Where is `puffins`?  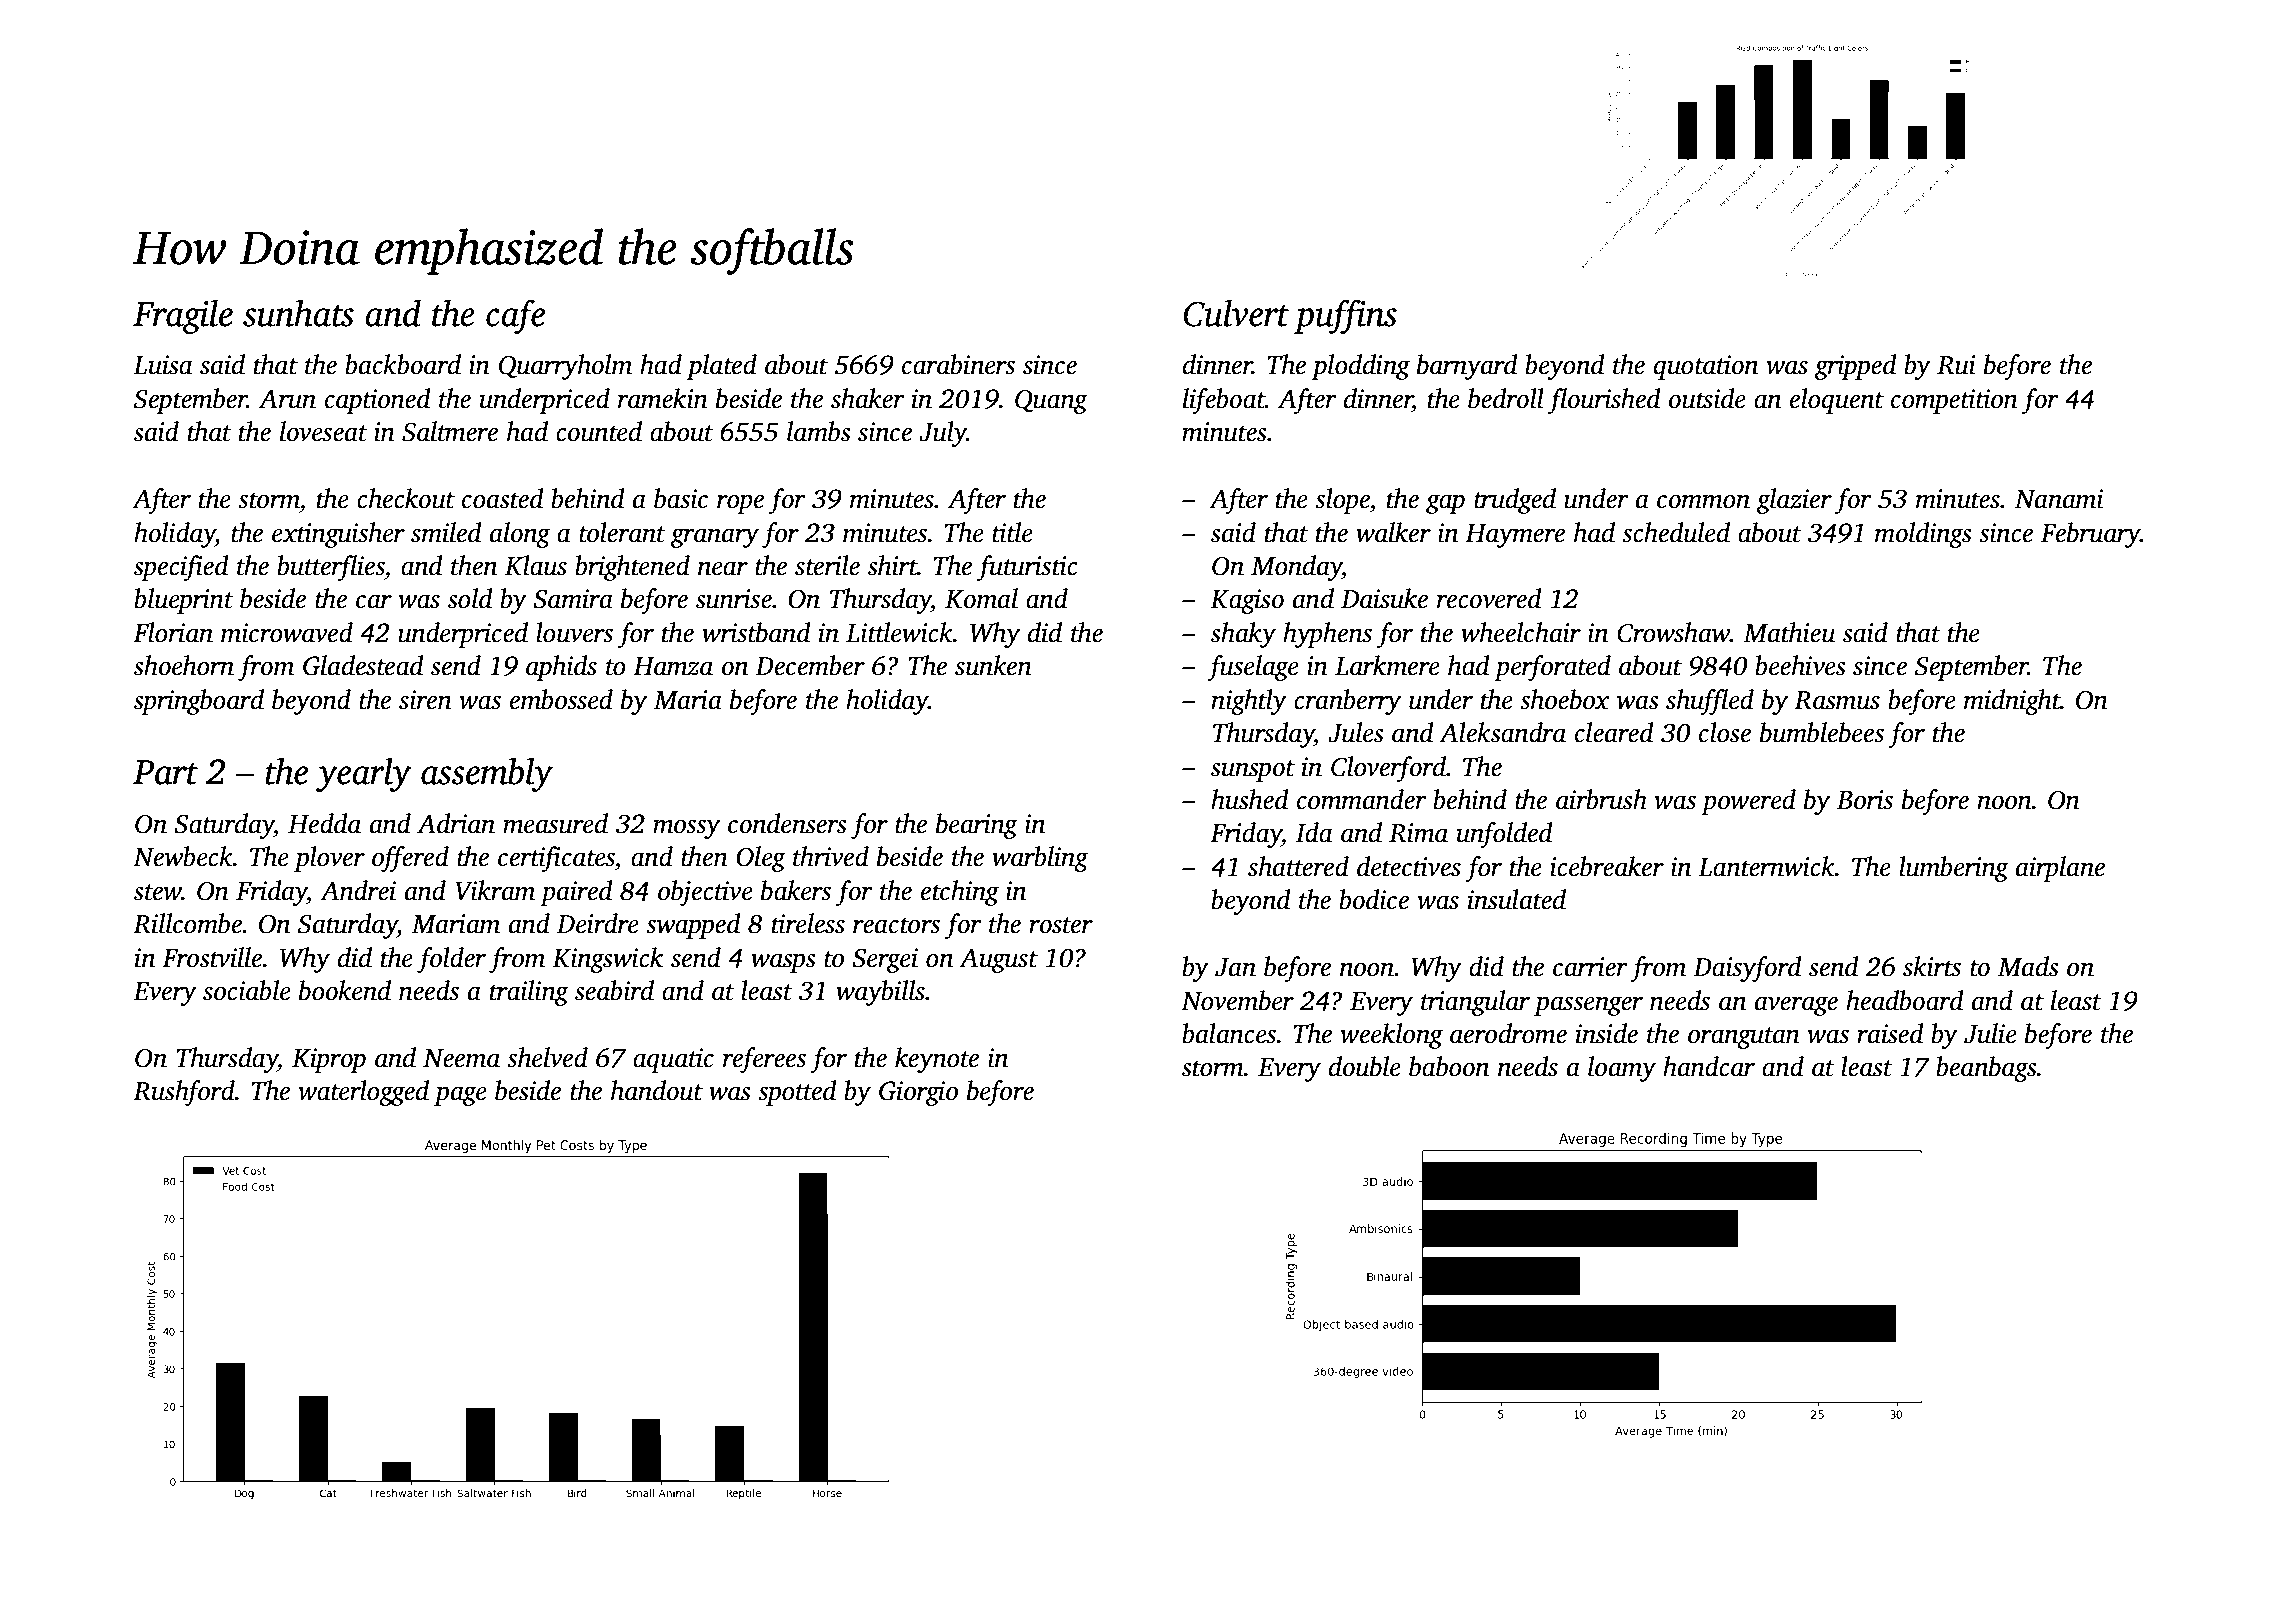
puffins is located at coordinates (1345, 316).
